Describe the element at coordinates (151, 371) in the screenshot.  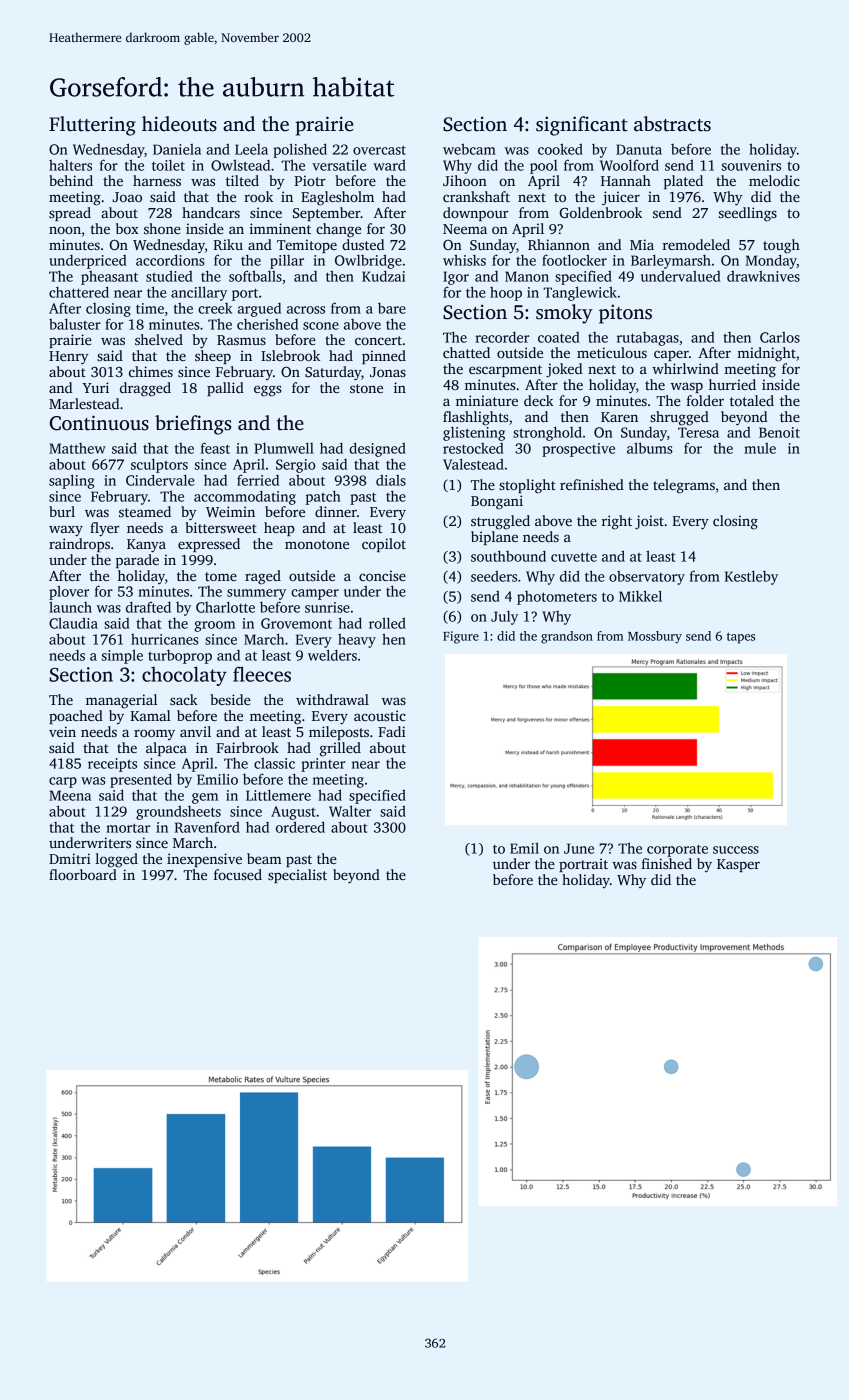
I see `chimes` at that location.
